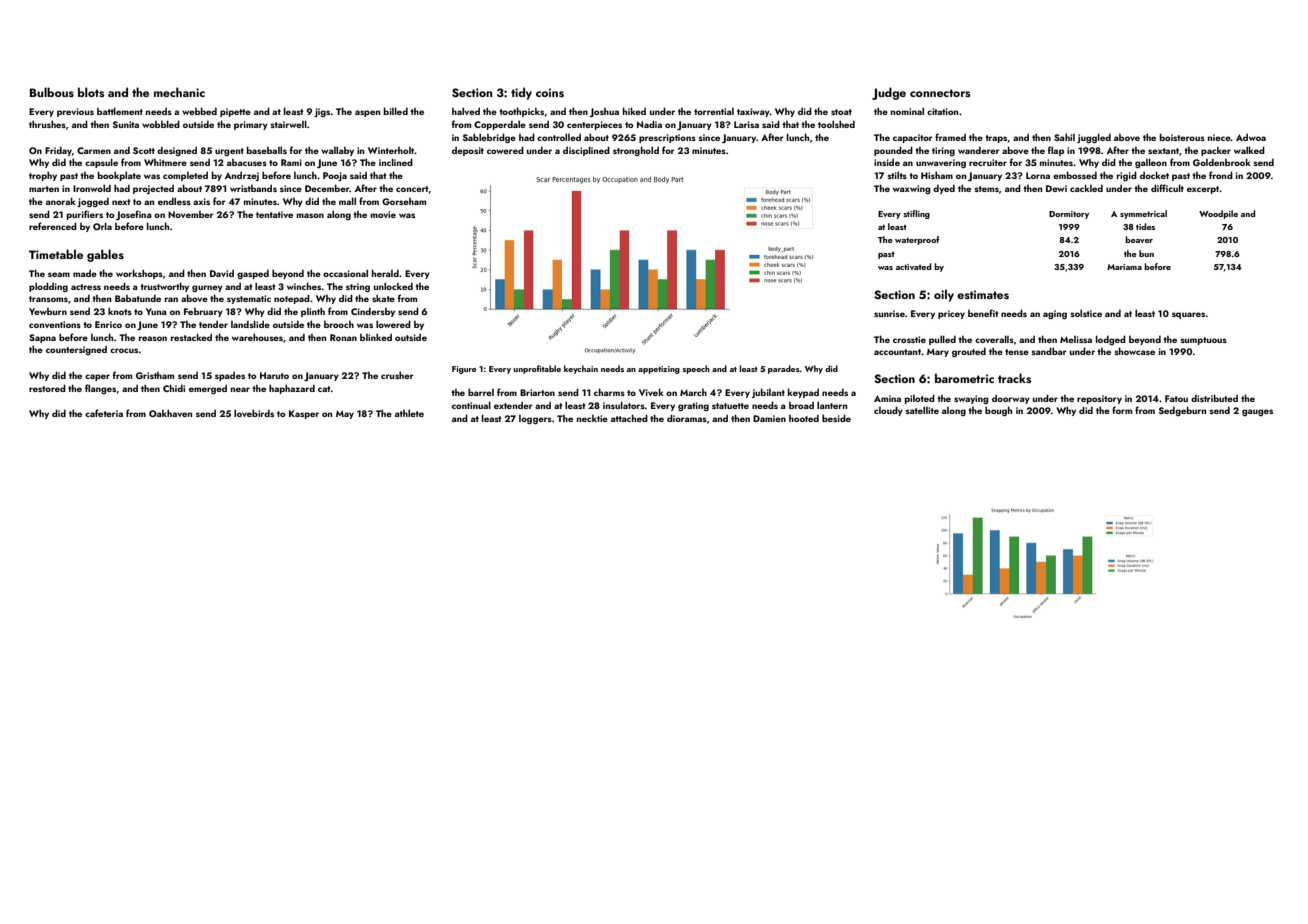 The width and height of the screenshot is (1308, 924). Describe the element at coordinates (913, 266) in the screenshot. I see `activated` at that location.
